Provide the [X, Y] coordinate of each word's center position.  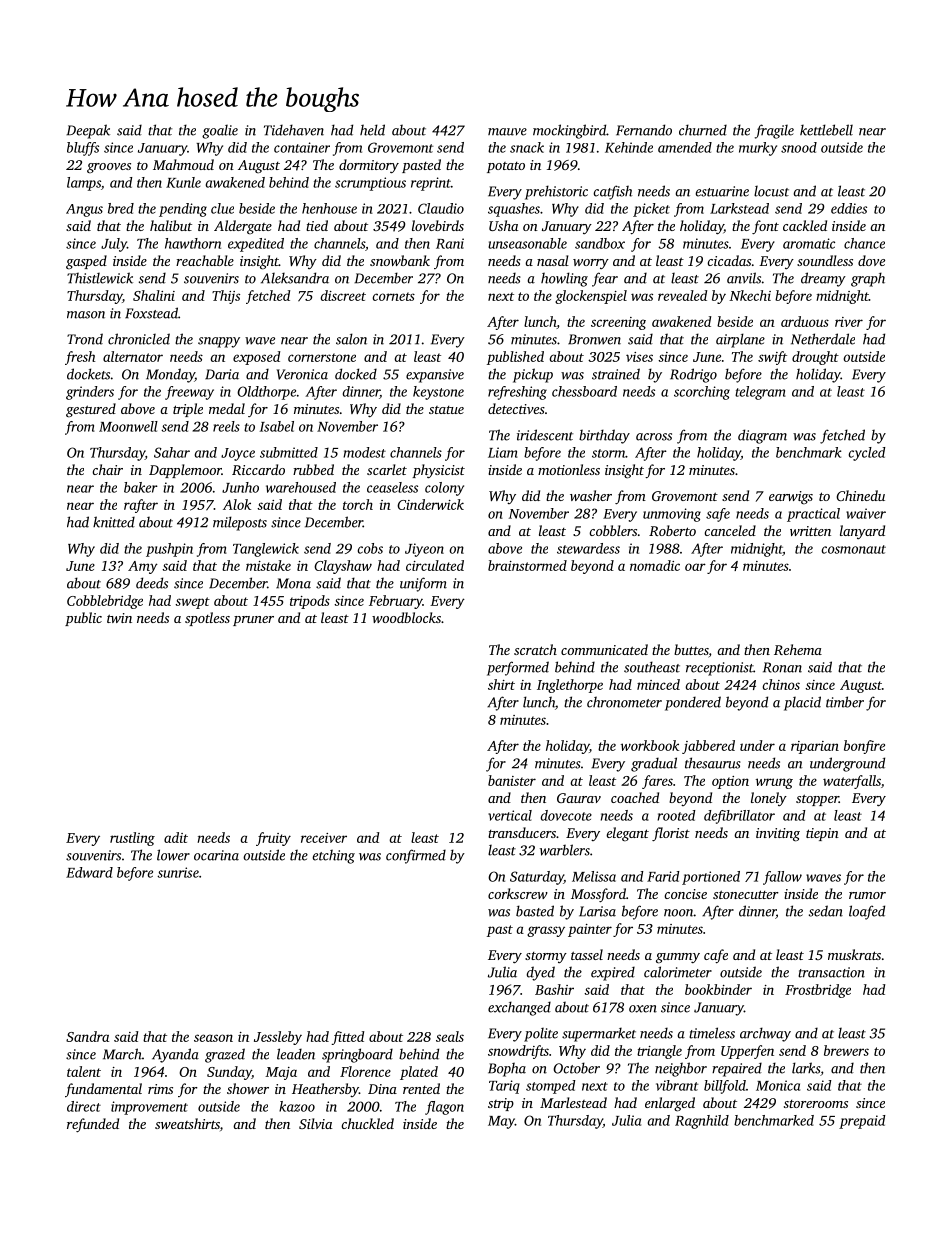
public [83, 619]
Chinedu [860, 495]
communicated [604, 649]
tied [317, 225]
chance [864, 243]
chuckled [367, 1123]
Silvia [315, 1123]
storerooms [816, 1104]
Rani [450, 243]
